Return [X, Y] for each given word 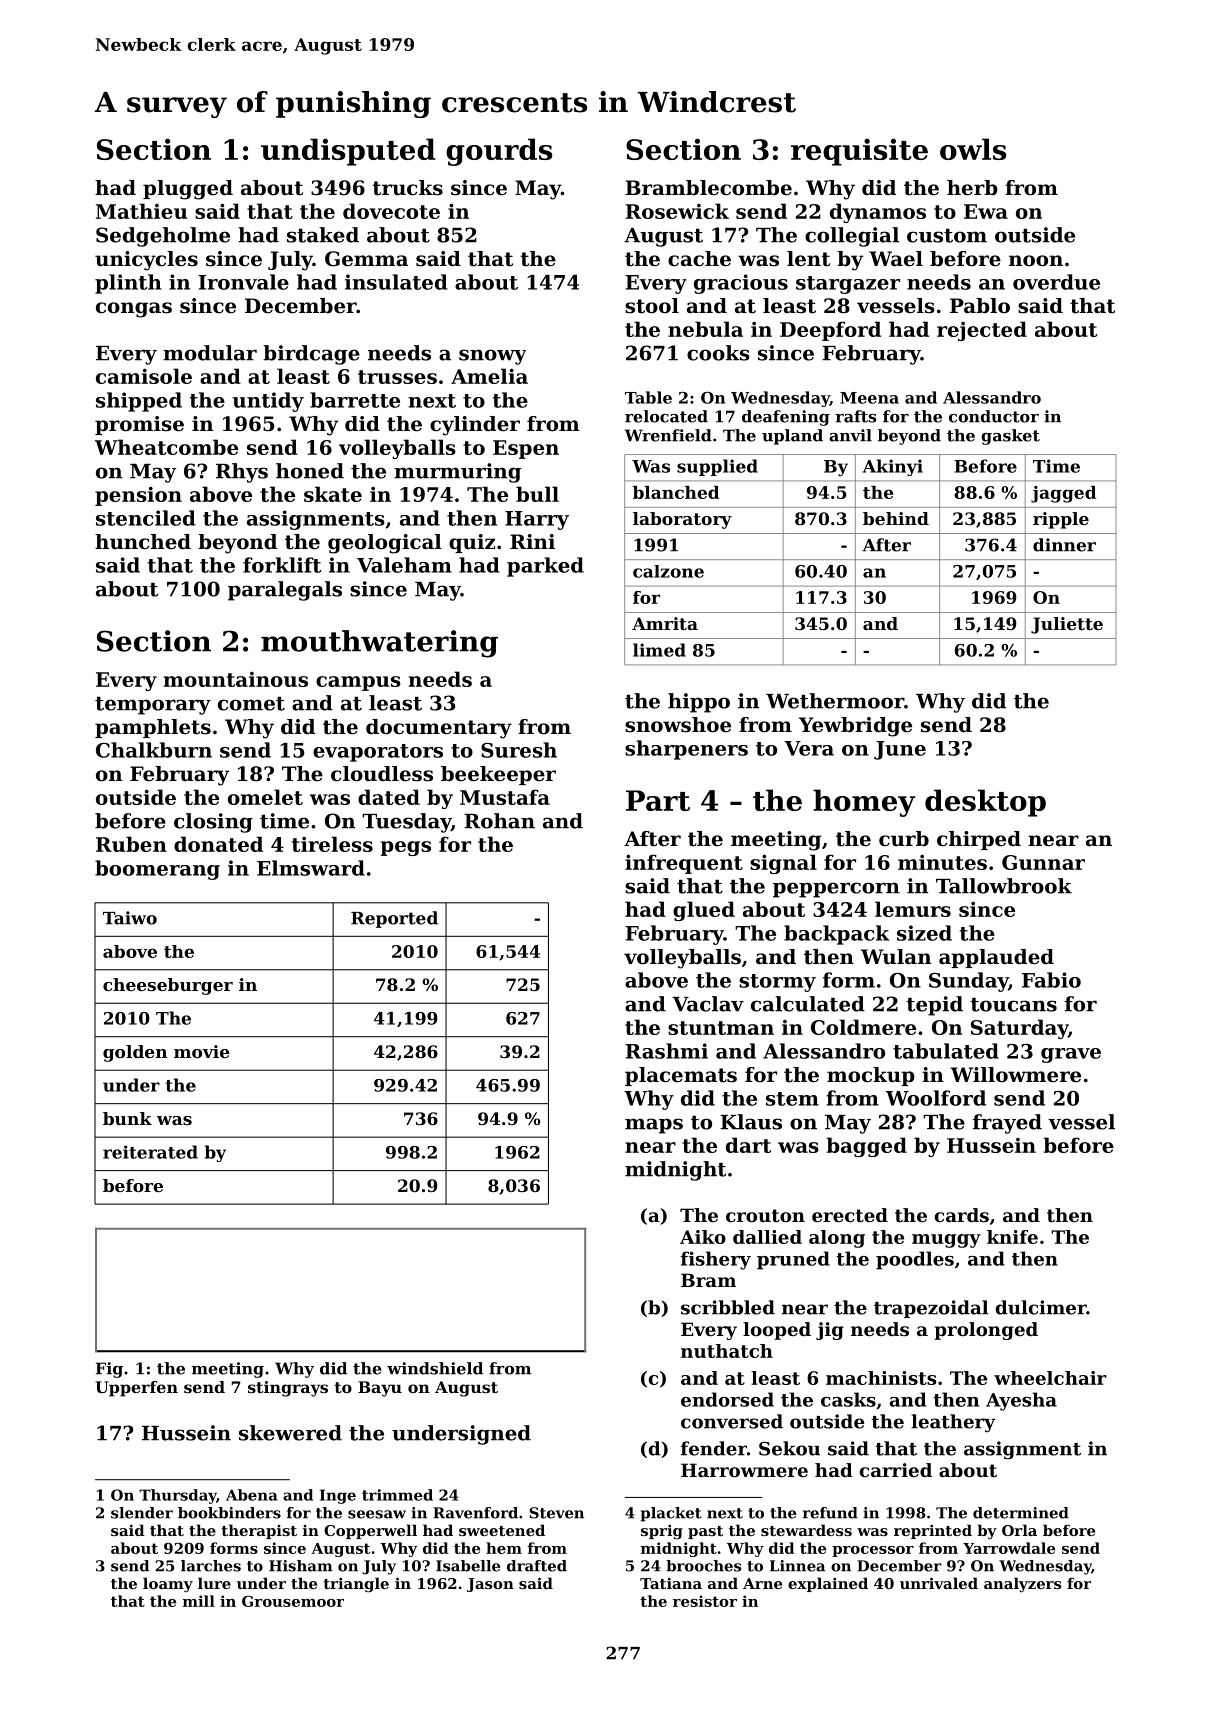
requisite [859, 152]
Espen [526, 449]
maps [654, 1126]
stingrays [288, 1389]
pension [138, 496]
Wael [896, 259]
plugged [188, 190]
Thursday [178, 1496]
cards [962, 1215]
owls [973, 149]
